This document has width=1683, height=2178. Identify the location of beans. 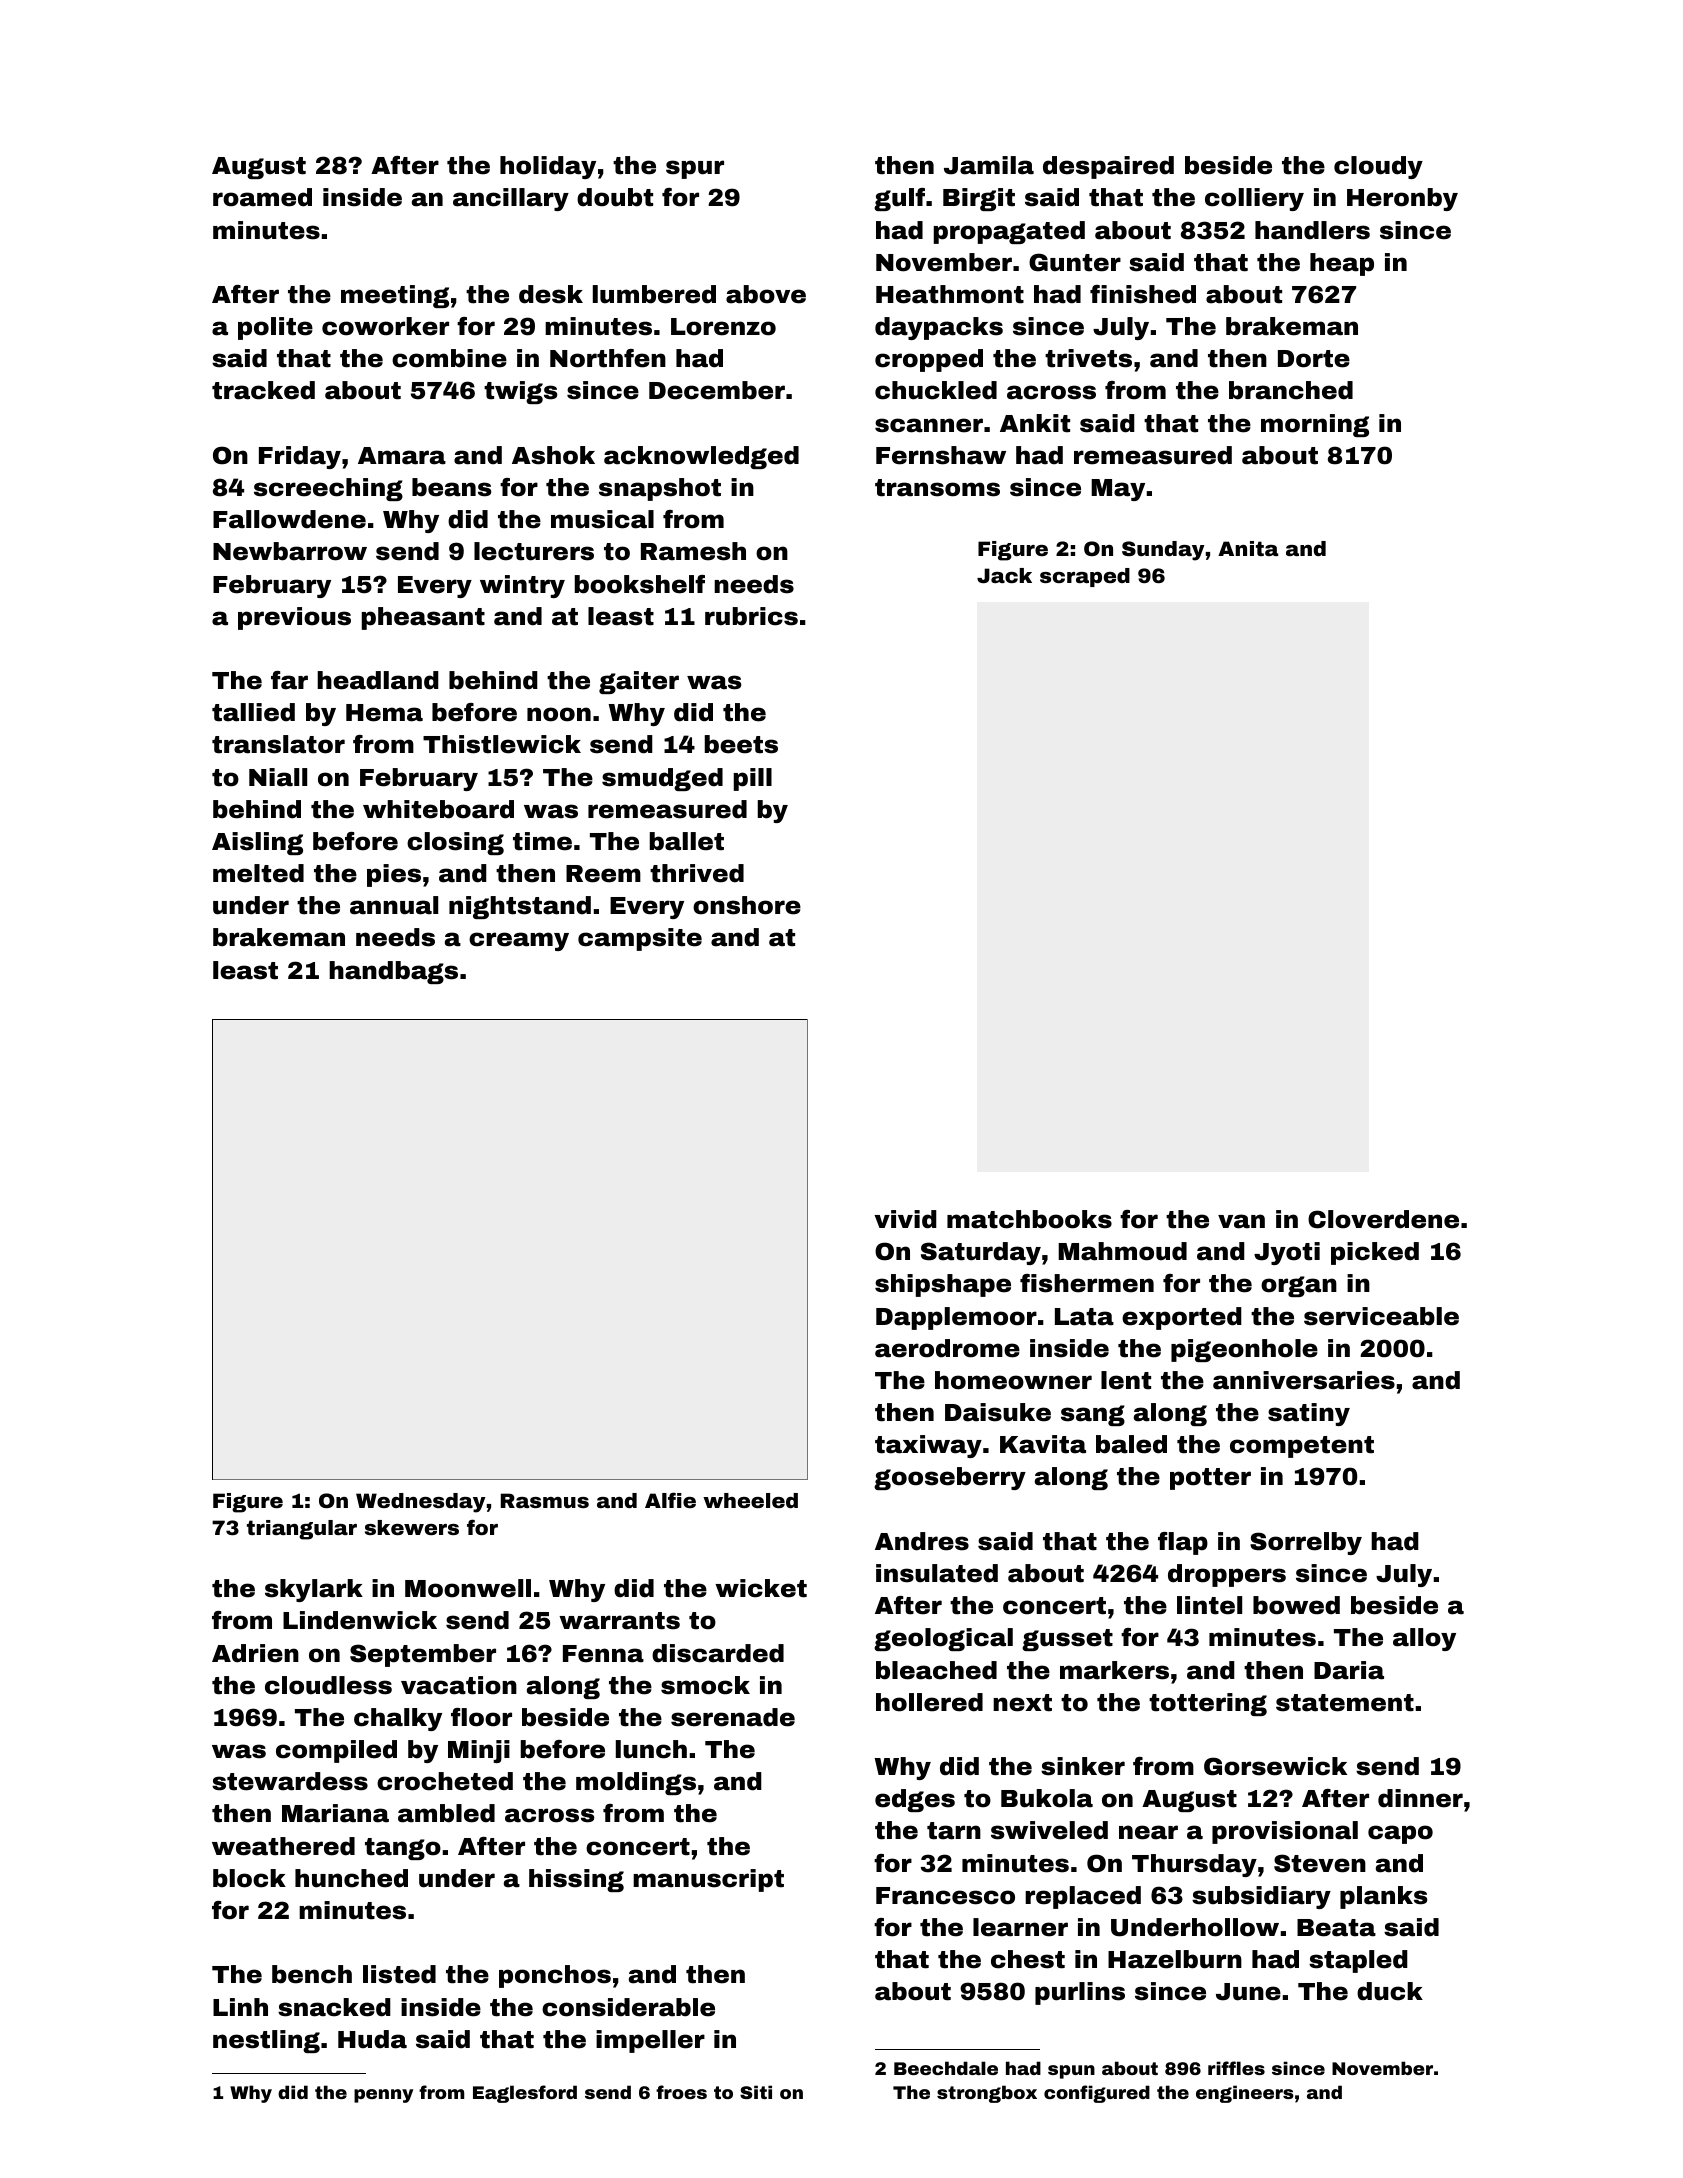
(451, 487).
